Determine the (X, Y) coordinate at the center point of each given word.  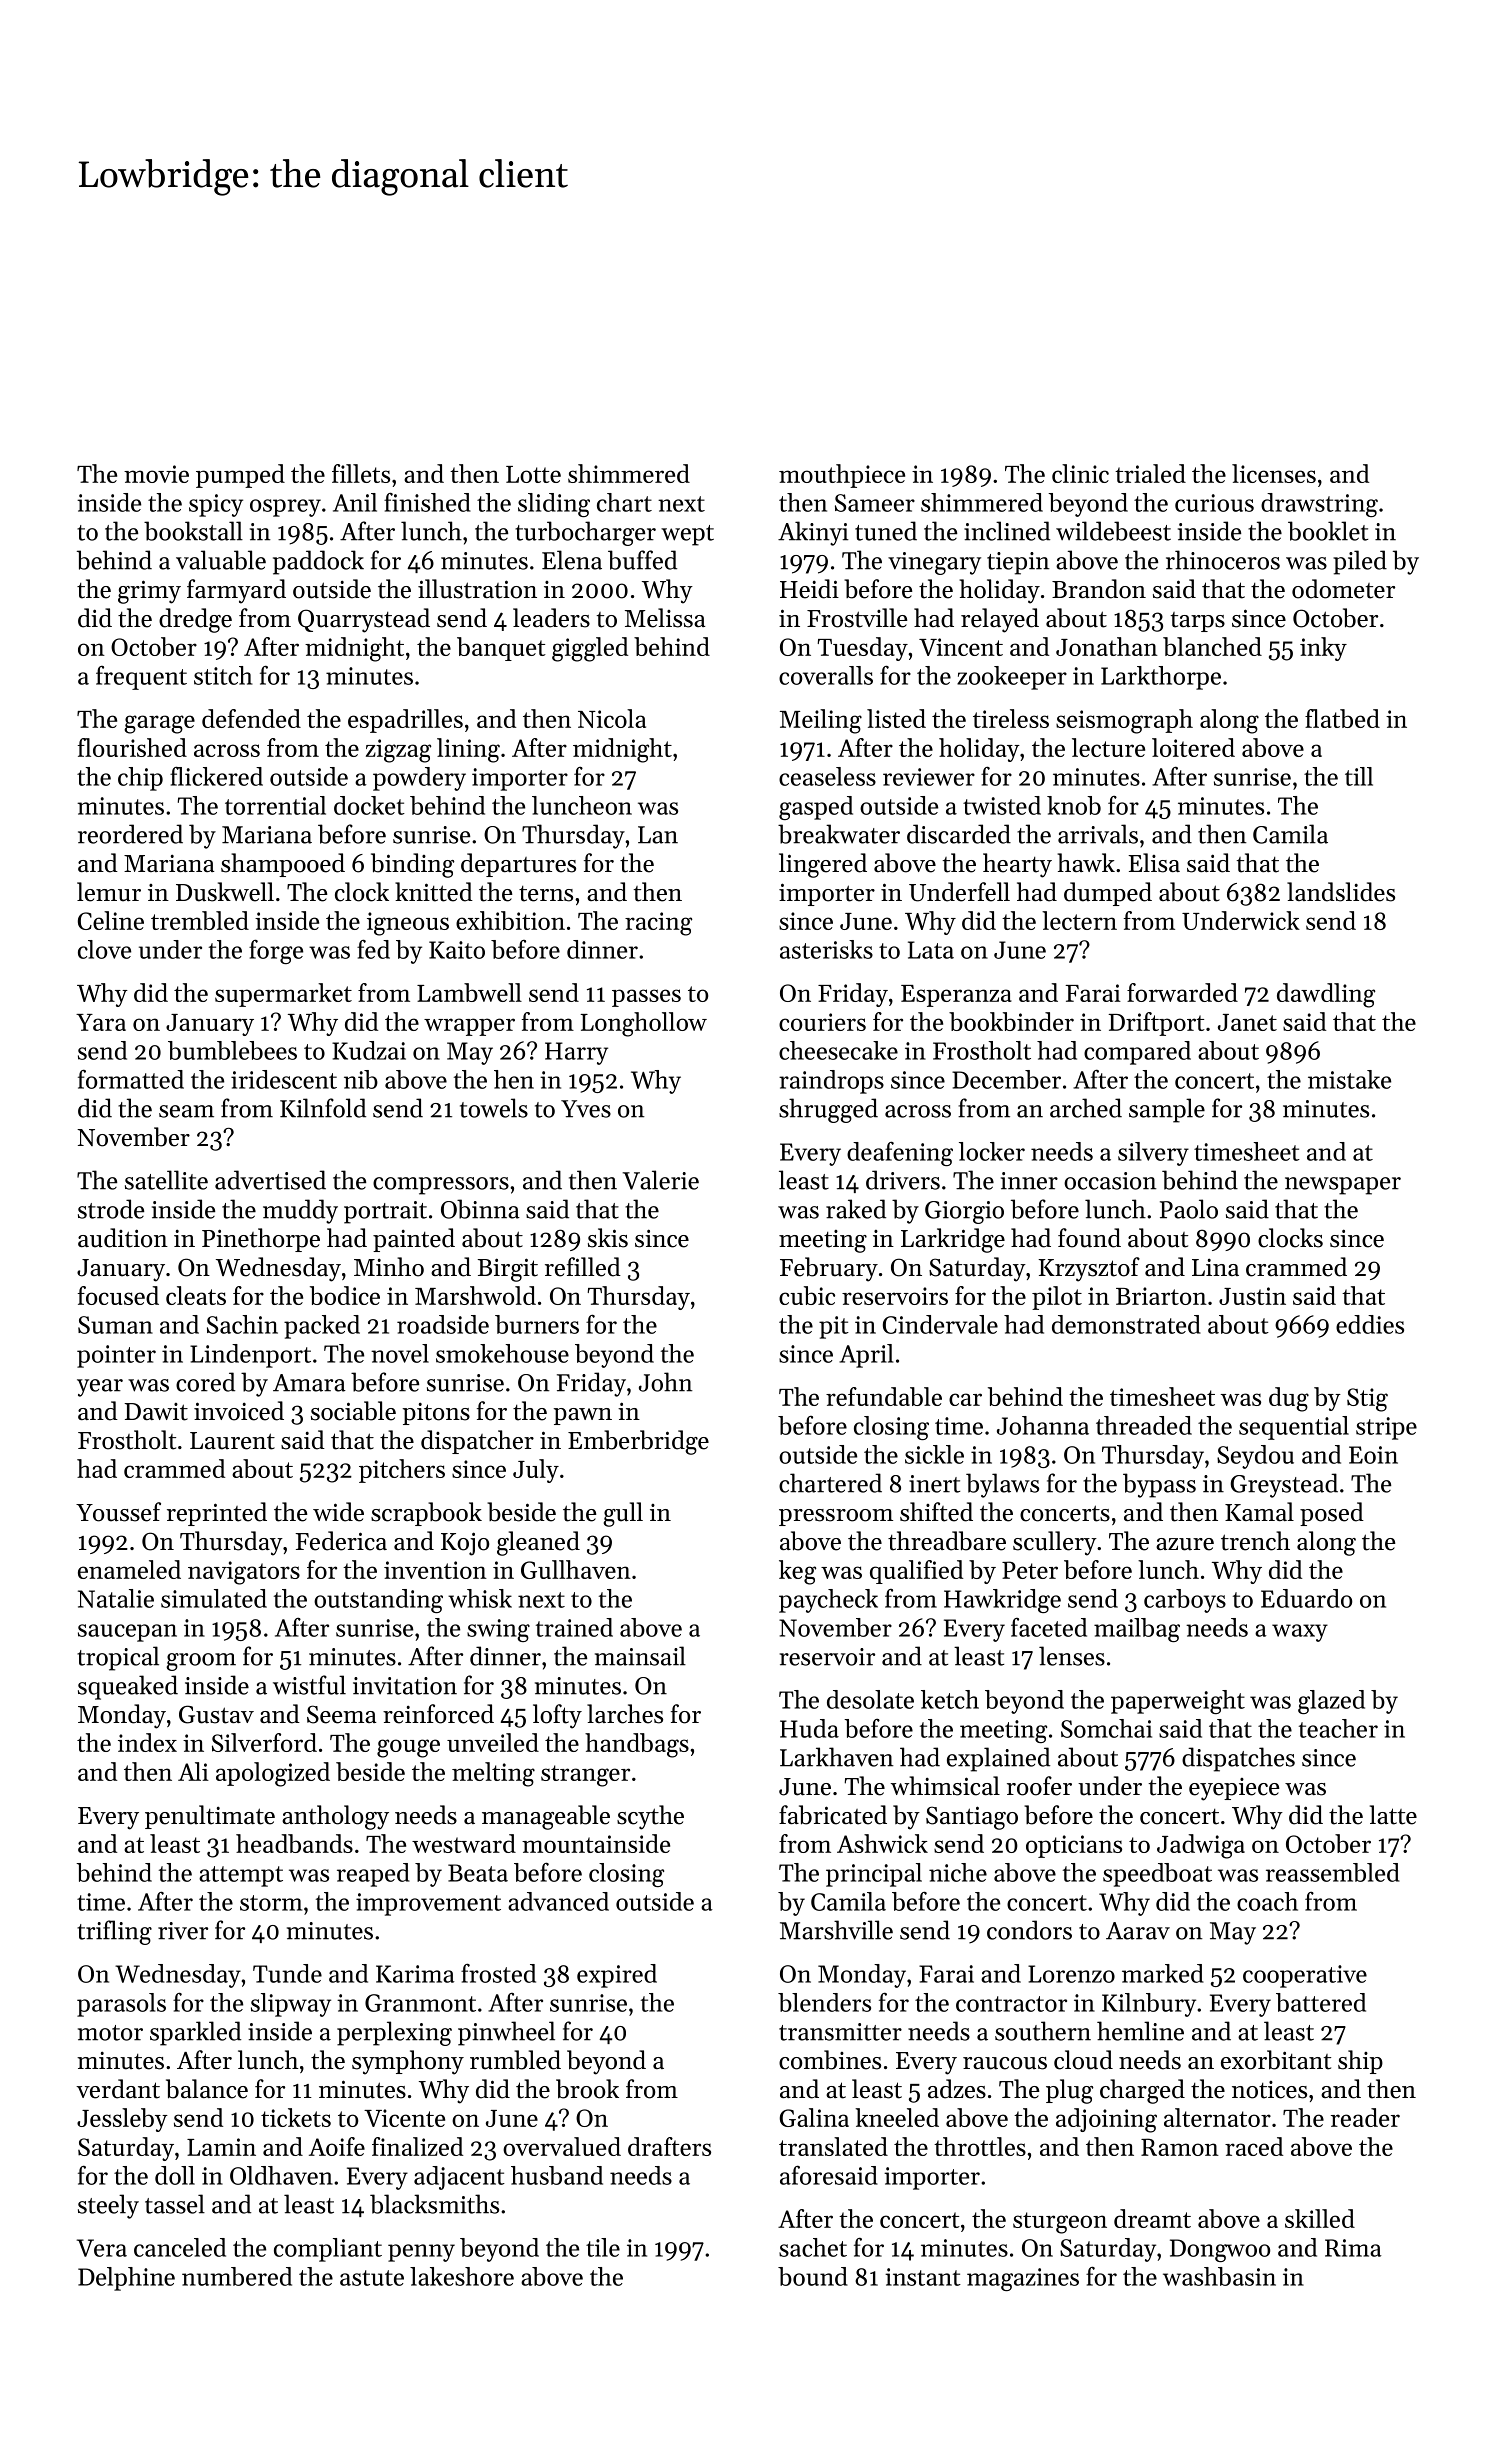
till (1359, 776)
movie (156, 474)
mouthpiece (842, 476)
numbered (237, 2276)
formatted (131, 1079)
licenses (1274, 473)
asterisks (826, 949)
